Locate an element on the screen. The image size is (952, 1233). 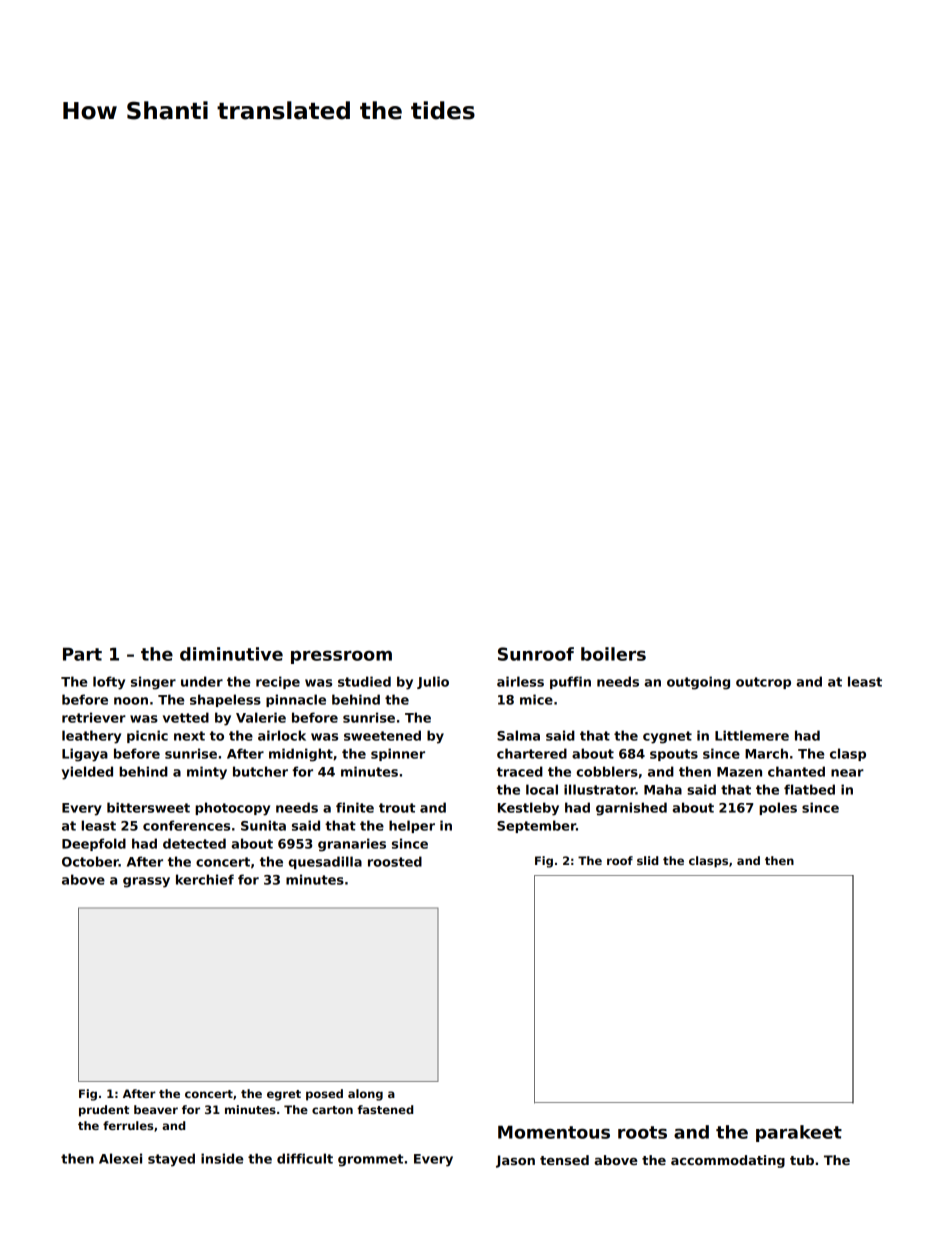
slid is located at coordinates (647, 860).
